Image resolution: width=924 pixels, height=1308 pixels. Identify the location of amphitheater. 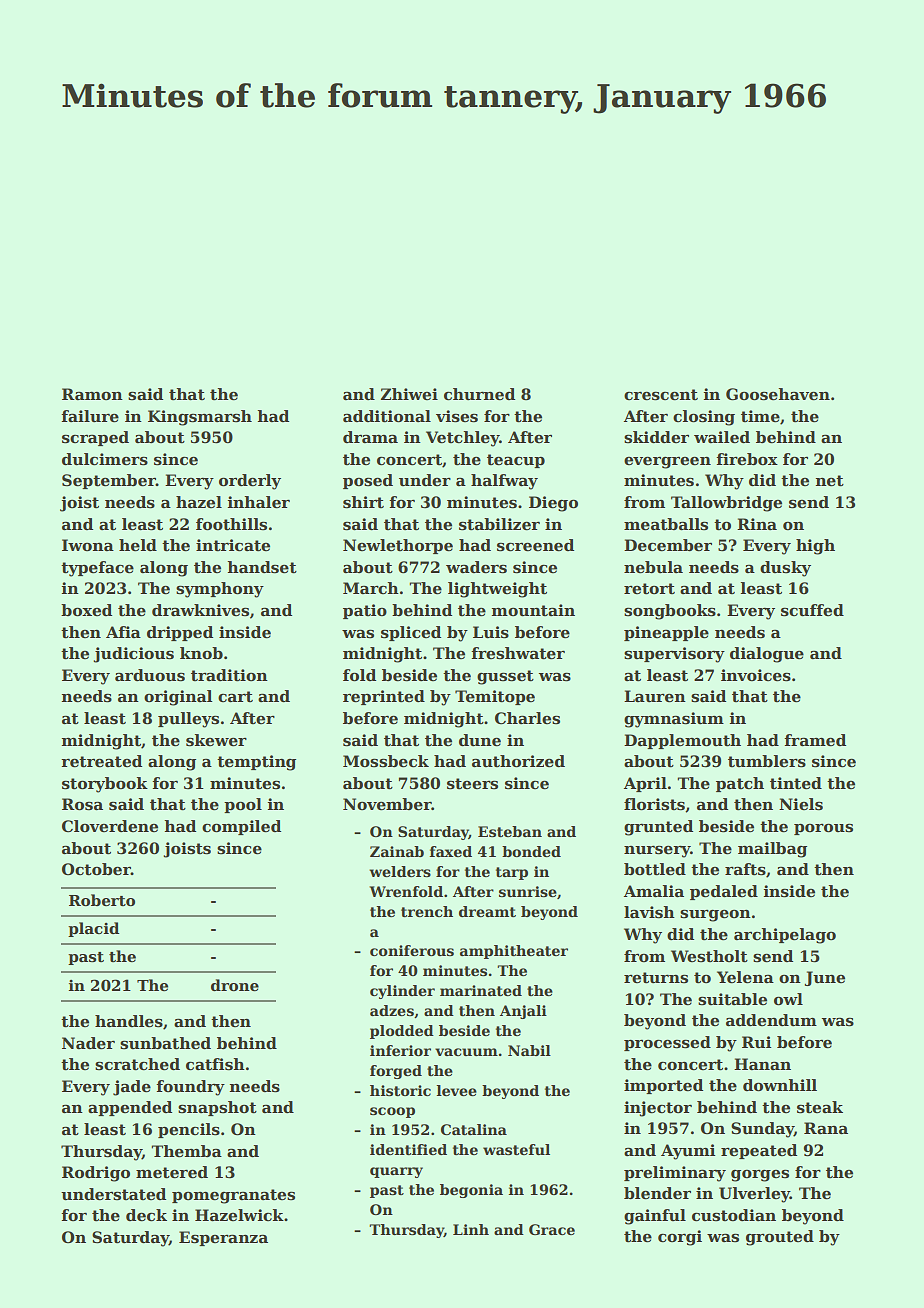
(514, 952).
